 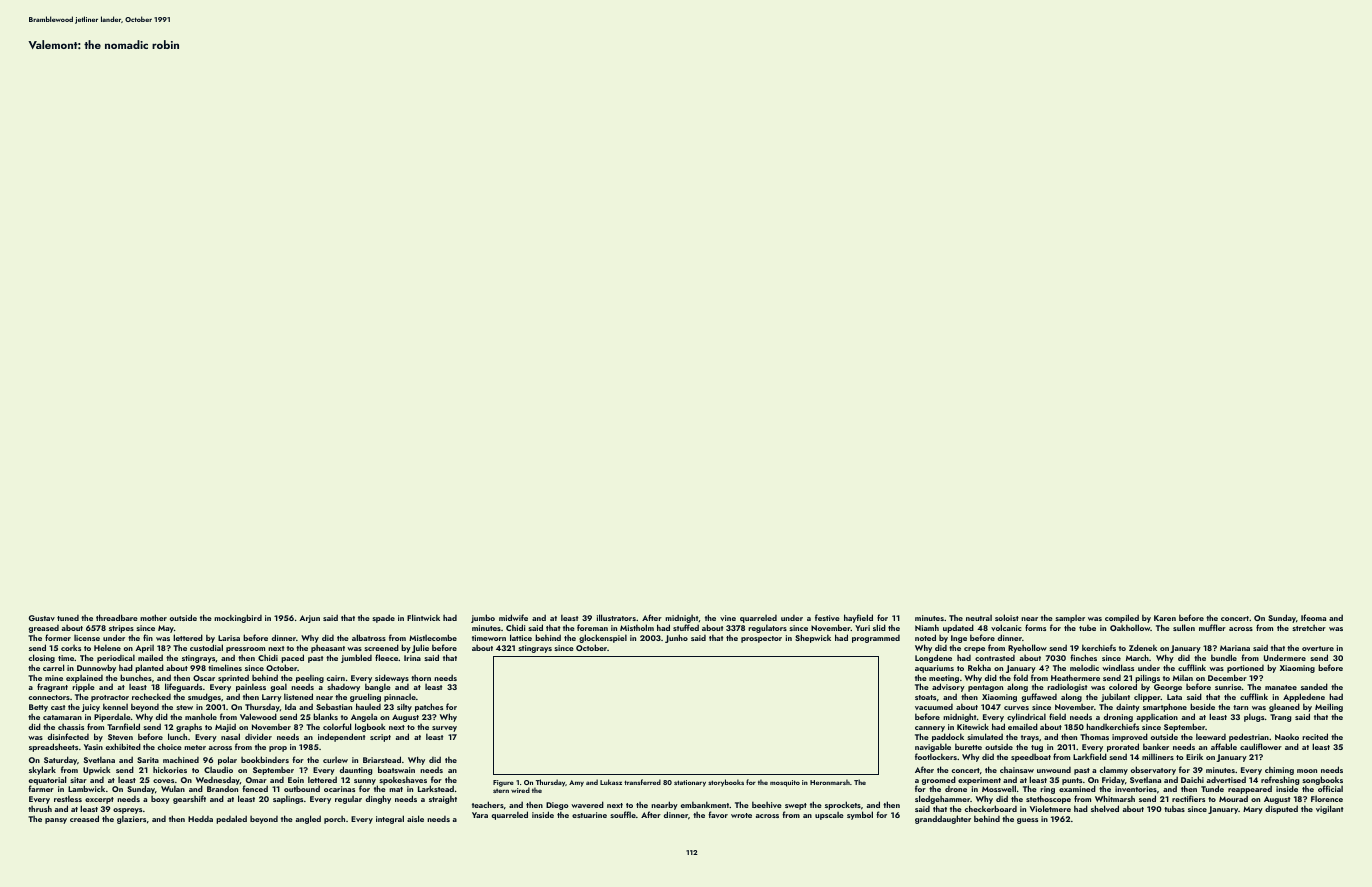 What do you see at coordinates (1313, 617) in the screenshot?
I see `Ifeoma` at bounding box center [1313, 617].
